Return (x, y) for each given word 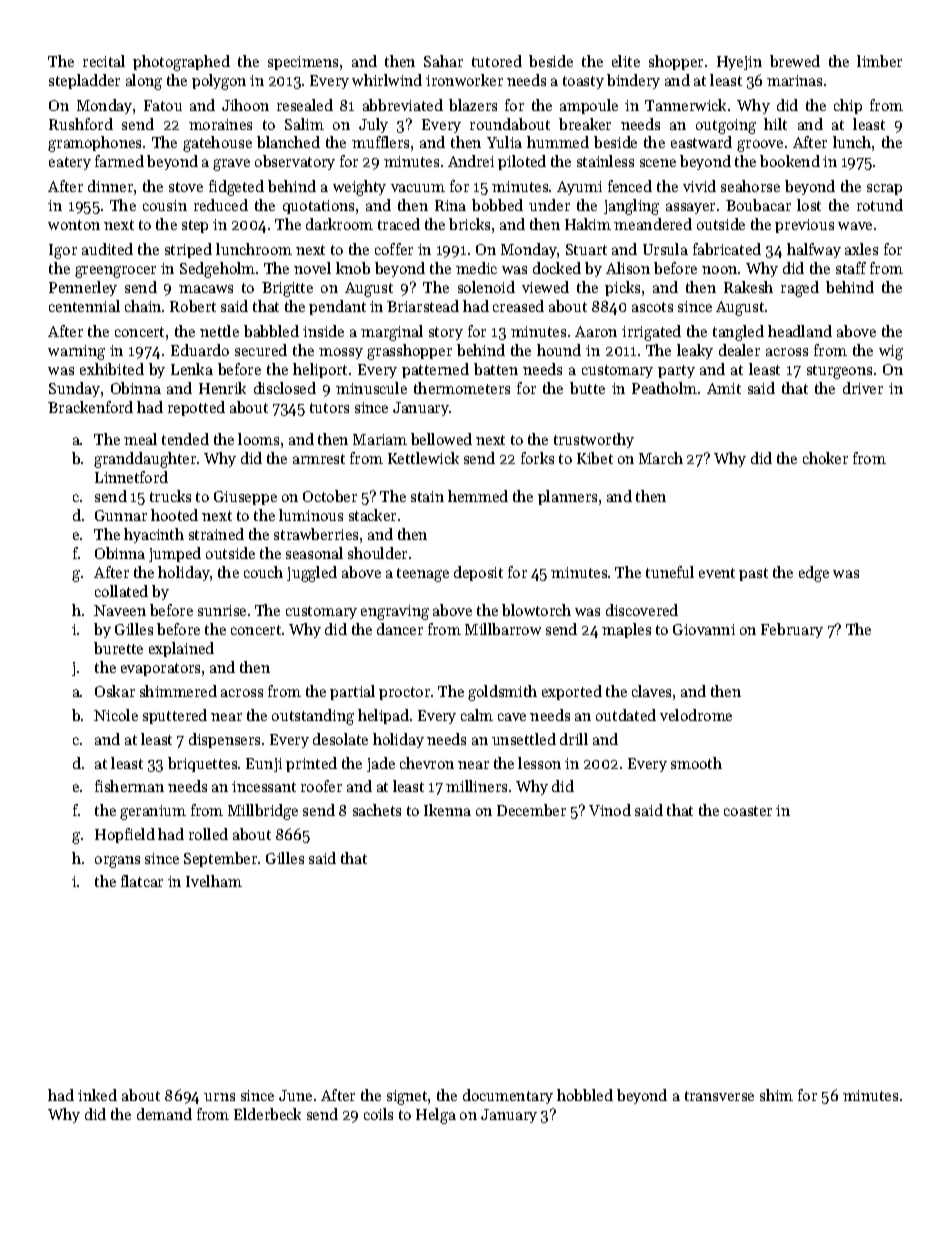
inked (97, 1095)
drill (574, 739)
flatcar (142, 881)
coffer (394, 249)
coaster (748, 811)
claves (651, 691)
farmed (119, 161)
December (531, 810)
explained (181, 649)
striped (188, 250)
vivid (699, 186)
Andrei (471, 161)
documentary (508, 1096)
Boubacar (758, 205)
